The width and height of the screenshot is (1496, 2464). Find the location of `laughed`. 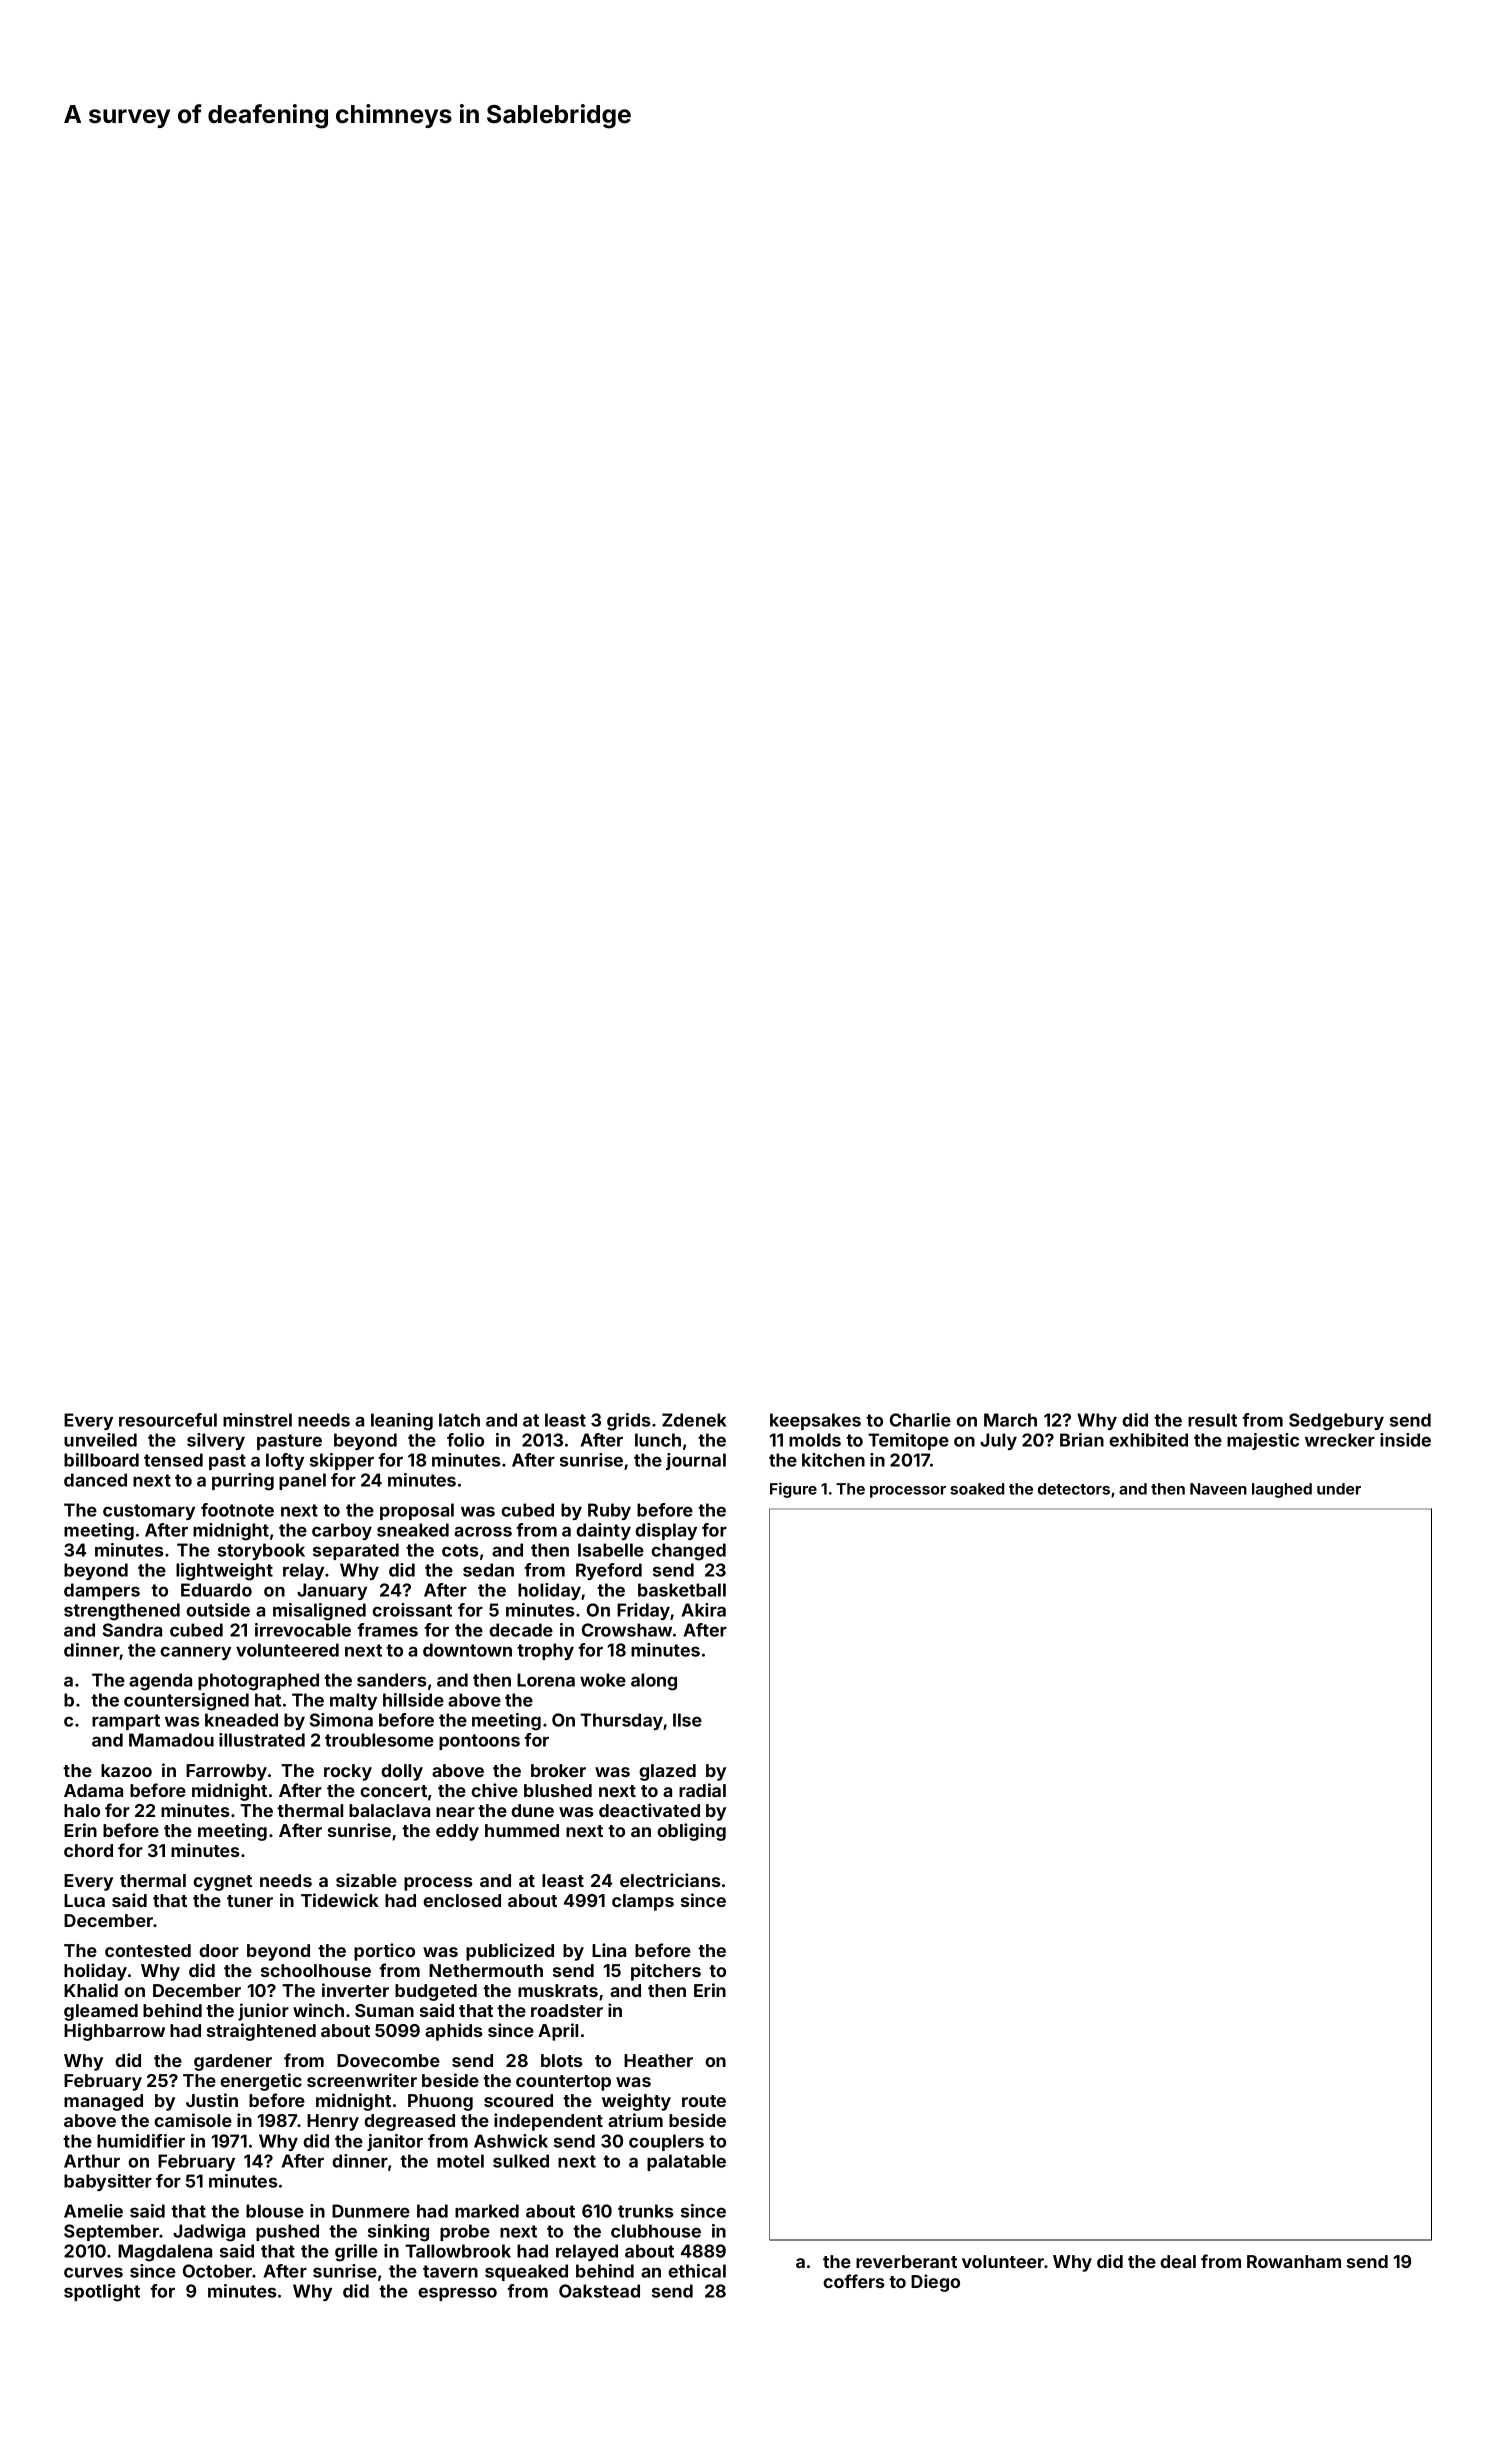

laughed is located at coordinates (1282, 1490).
